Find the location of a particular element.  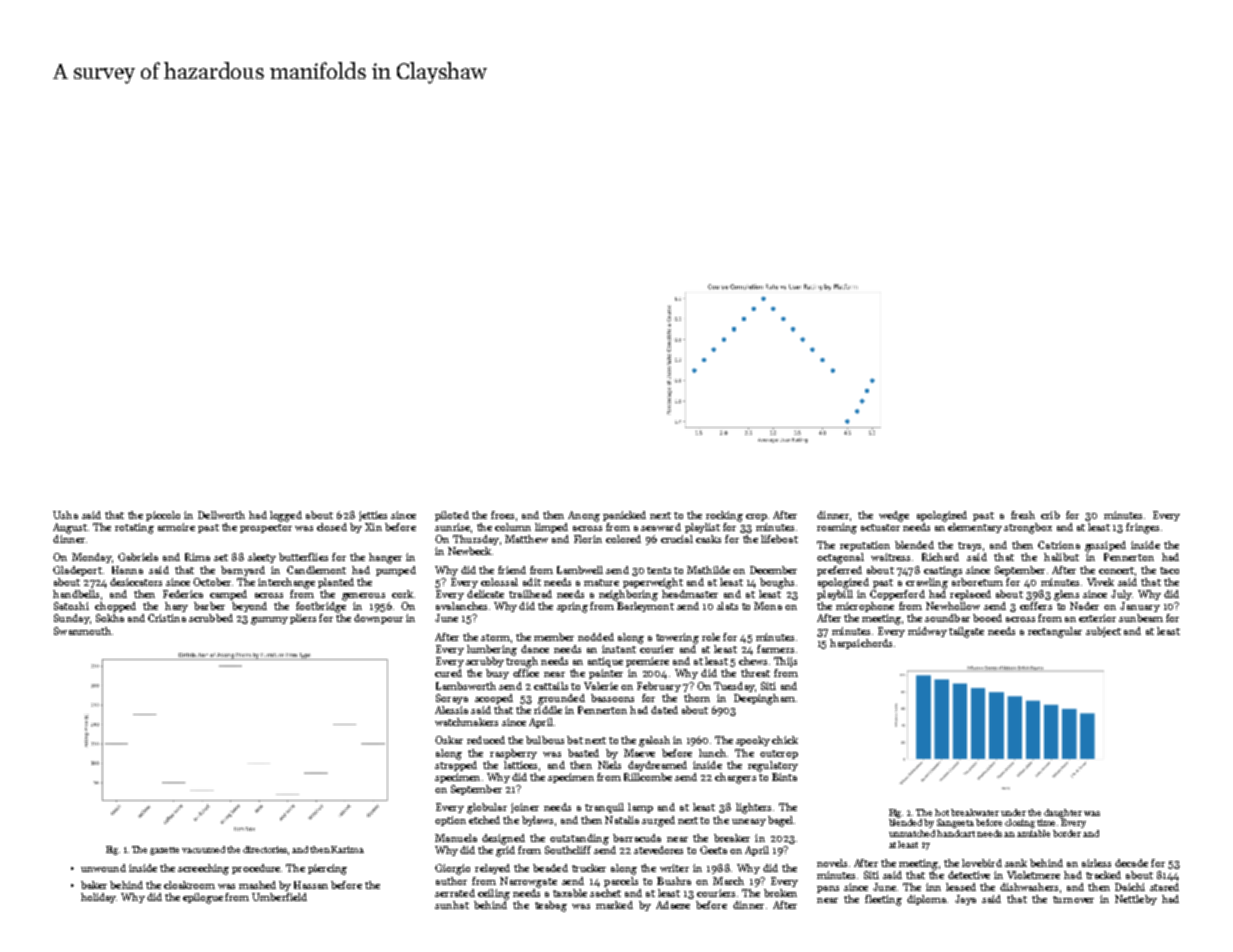

directories is located at coordinates (265, 849).
